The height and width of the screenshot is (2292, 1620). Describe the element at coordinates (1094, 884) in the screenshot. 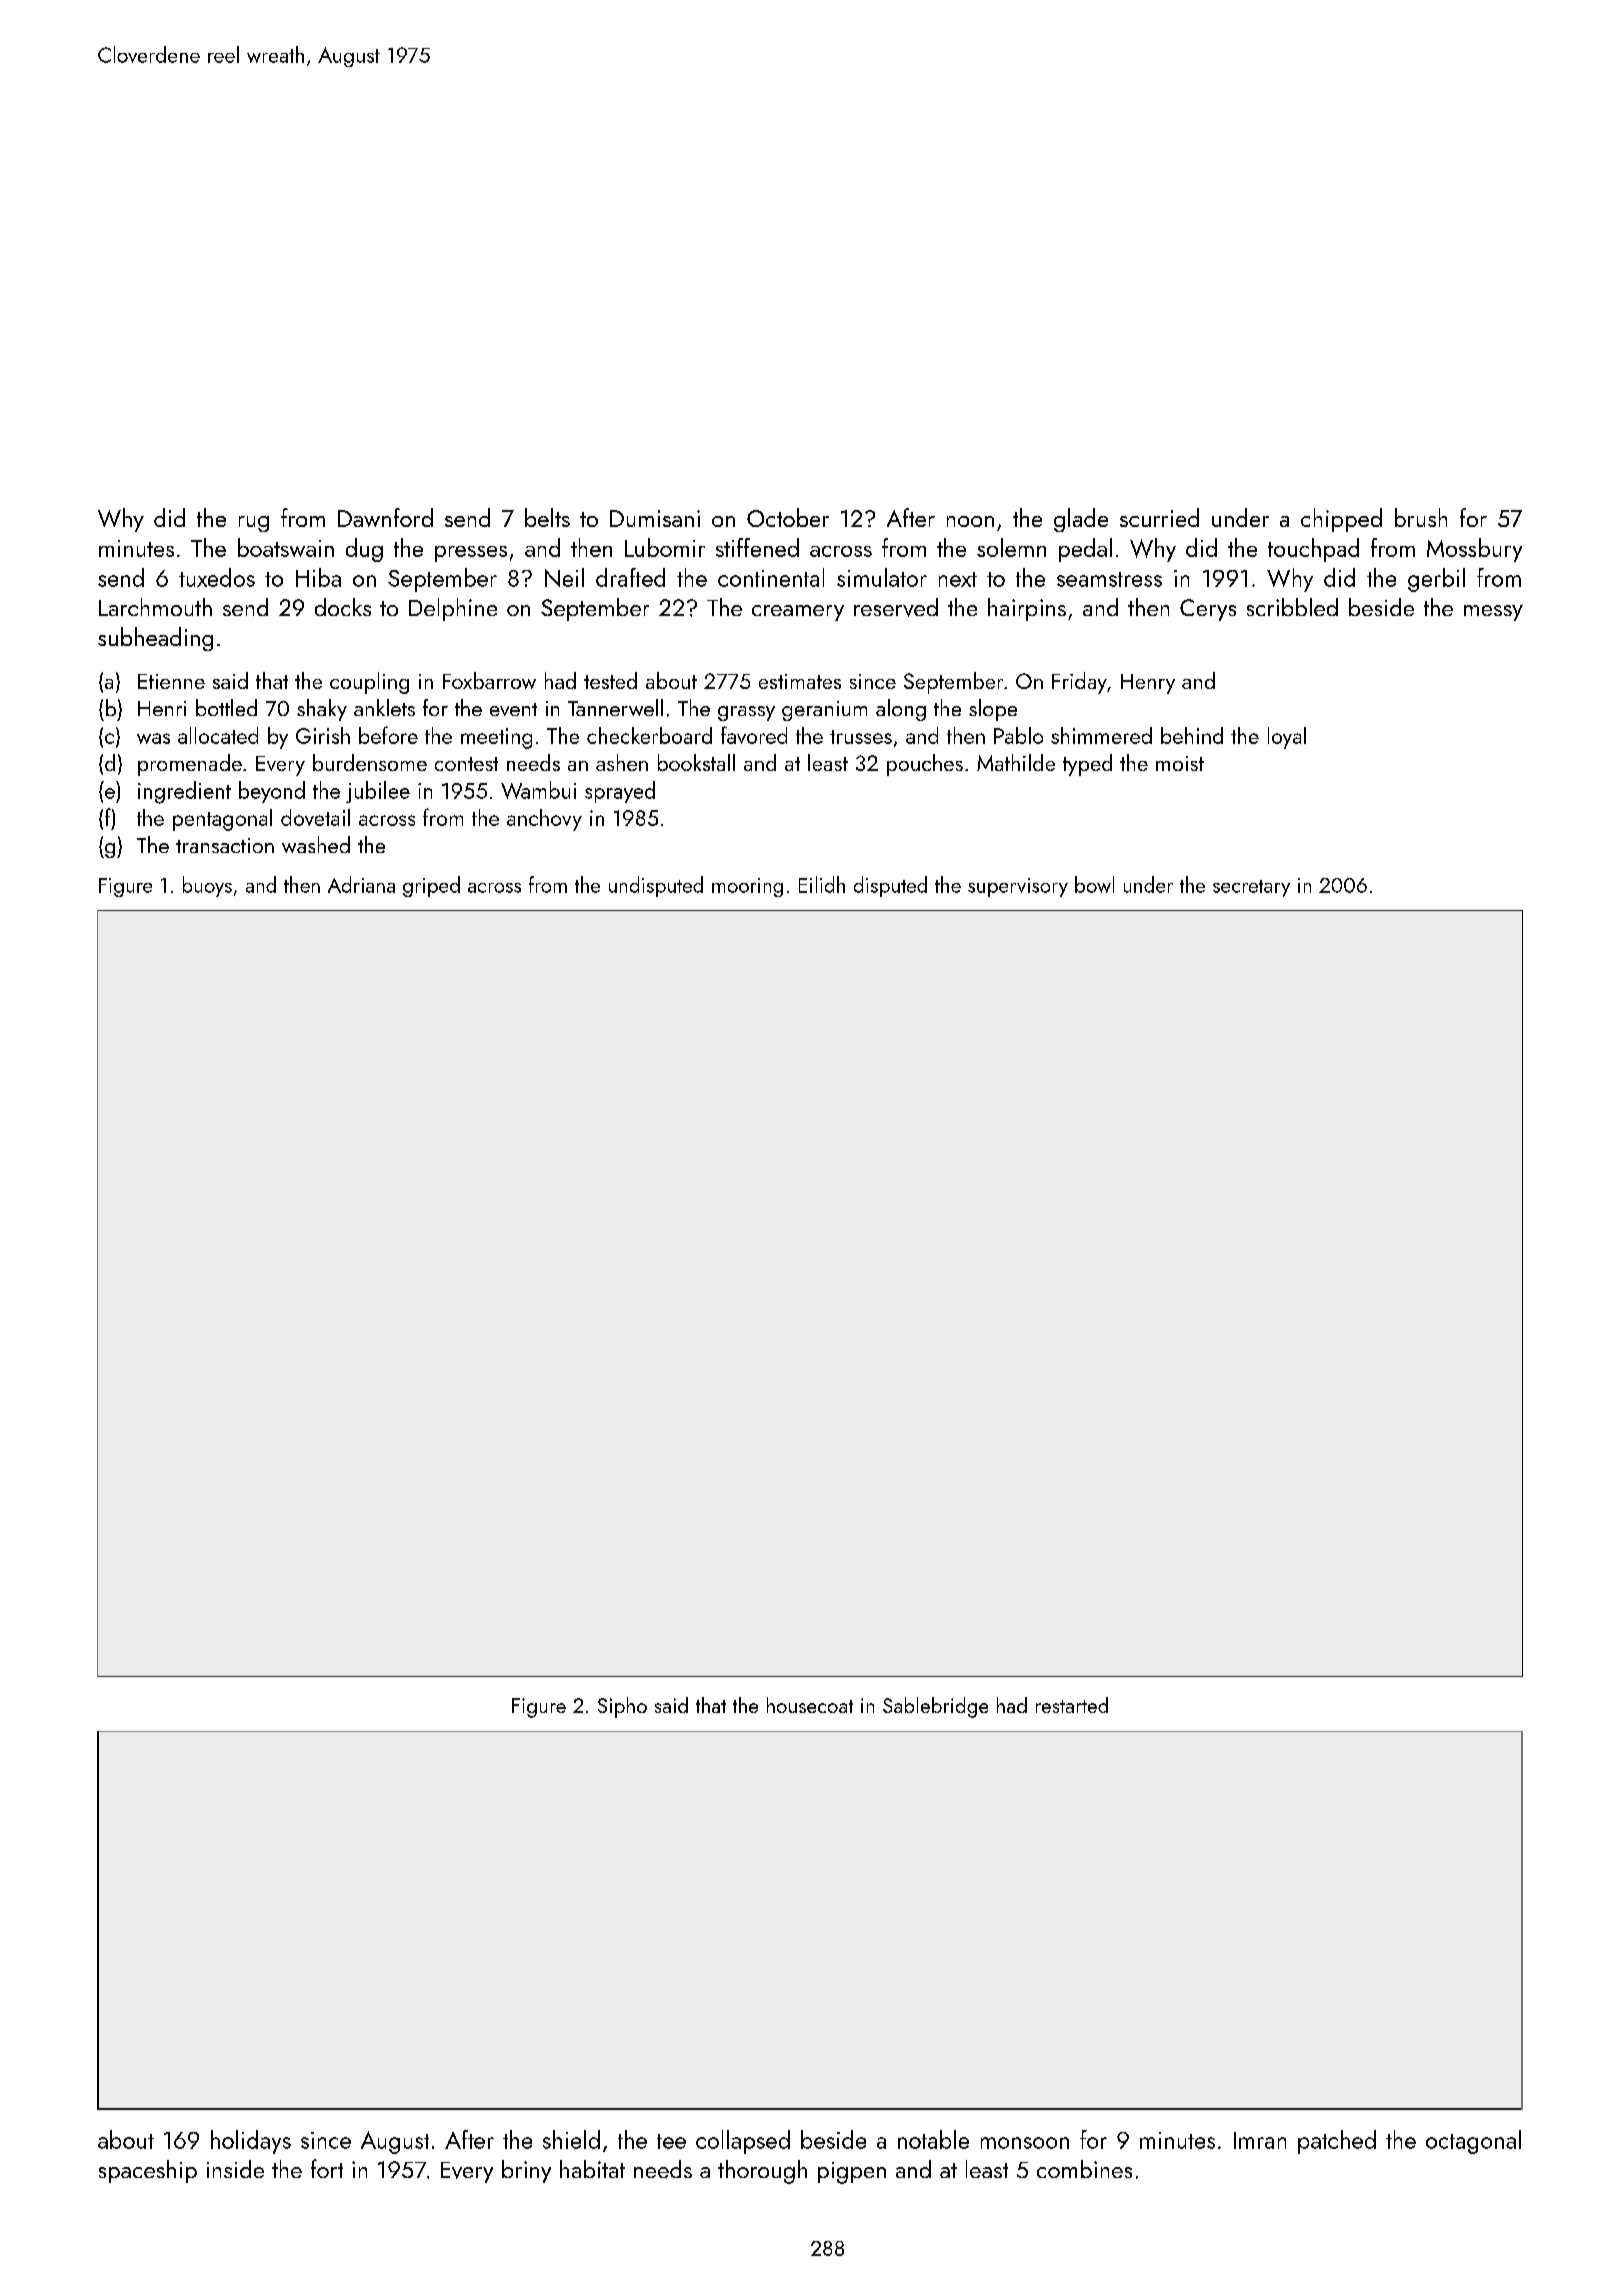

I see `bowl` at that location.
